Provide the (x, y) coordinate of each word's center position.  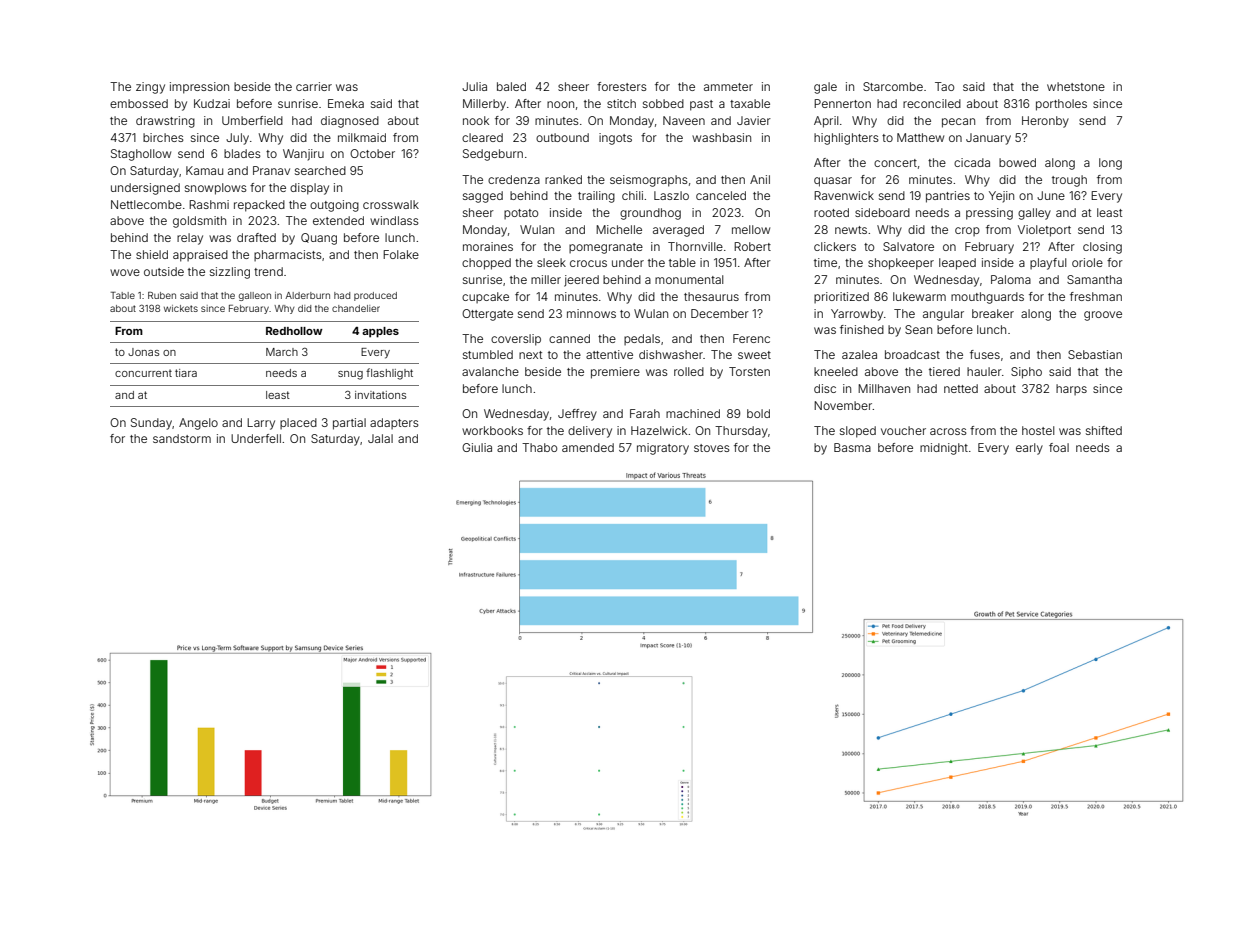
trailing (596, 197)
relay (190, 239)
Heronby (1045, 122)
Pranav (271, 170)
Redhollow (294, 331)
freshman (1096, 296)
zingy (150, 88)
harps (1071, 389)
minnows (591, 313)
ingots (615, 139)
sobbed (663, 103)
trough (1069, 181)
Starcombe (893, 86)
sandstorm (182, 438)
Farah (645, 413)
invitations (380, 395)
